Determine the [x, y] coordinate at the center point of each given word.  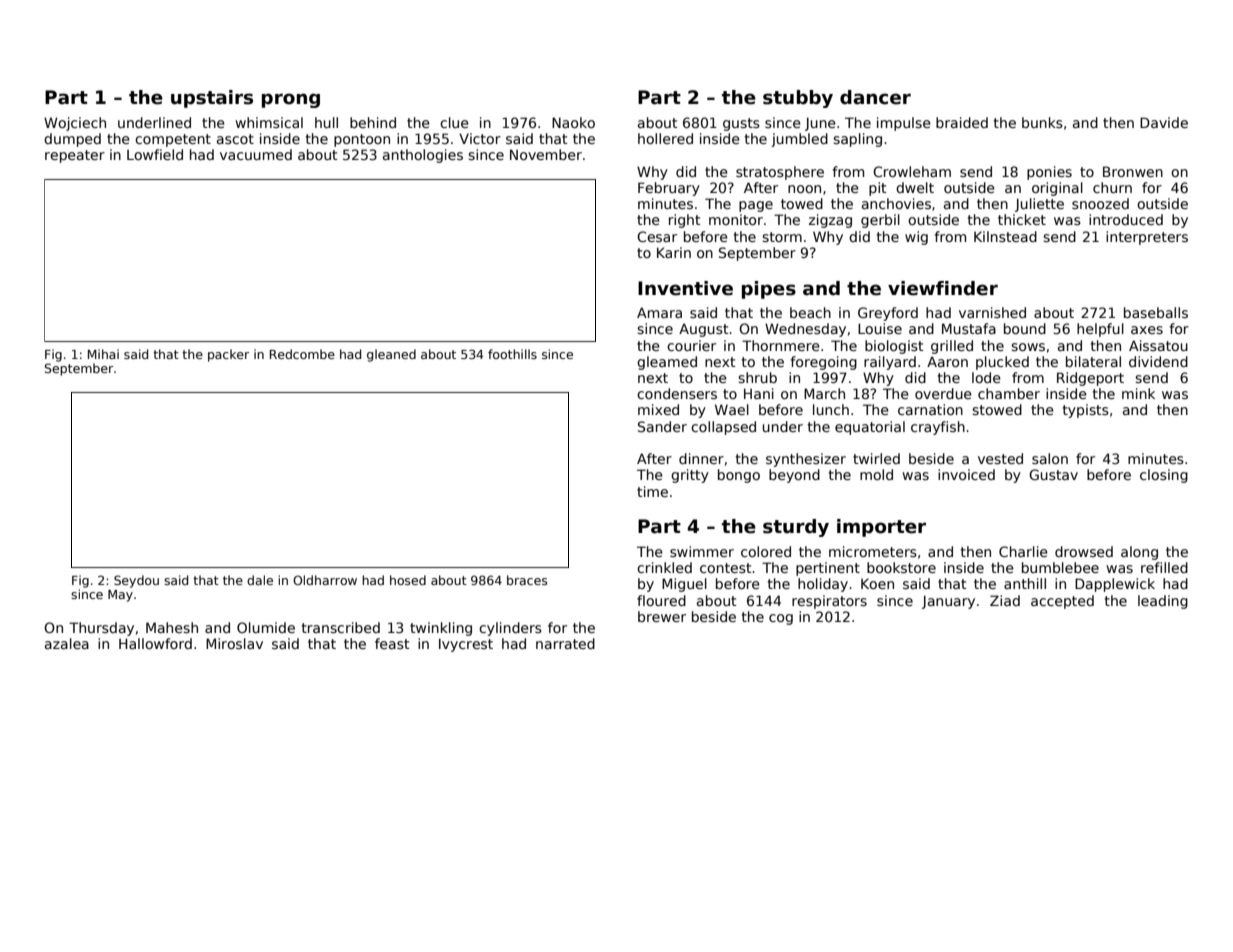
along [1139, 553]
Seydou [136, 581]
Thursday [101, 629]
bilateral [1093, 361]
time [652, 491]
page [756, 206]
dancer [875, 97]
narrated [565, 643]
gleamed [667, 363]
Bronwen [1133, 171]
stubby [798, 99]
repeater [75, 156]
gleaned [391, 355]
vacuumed [256, 154]
